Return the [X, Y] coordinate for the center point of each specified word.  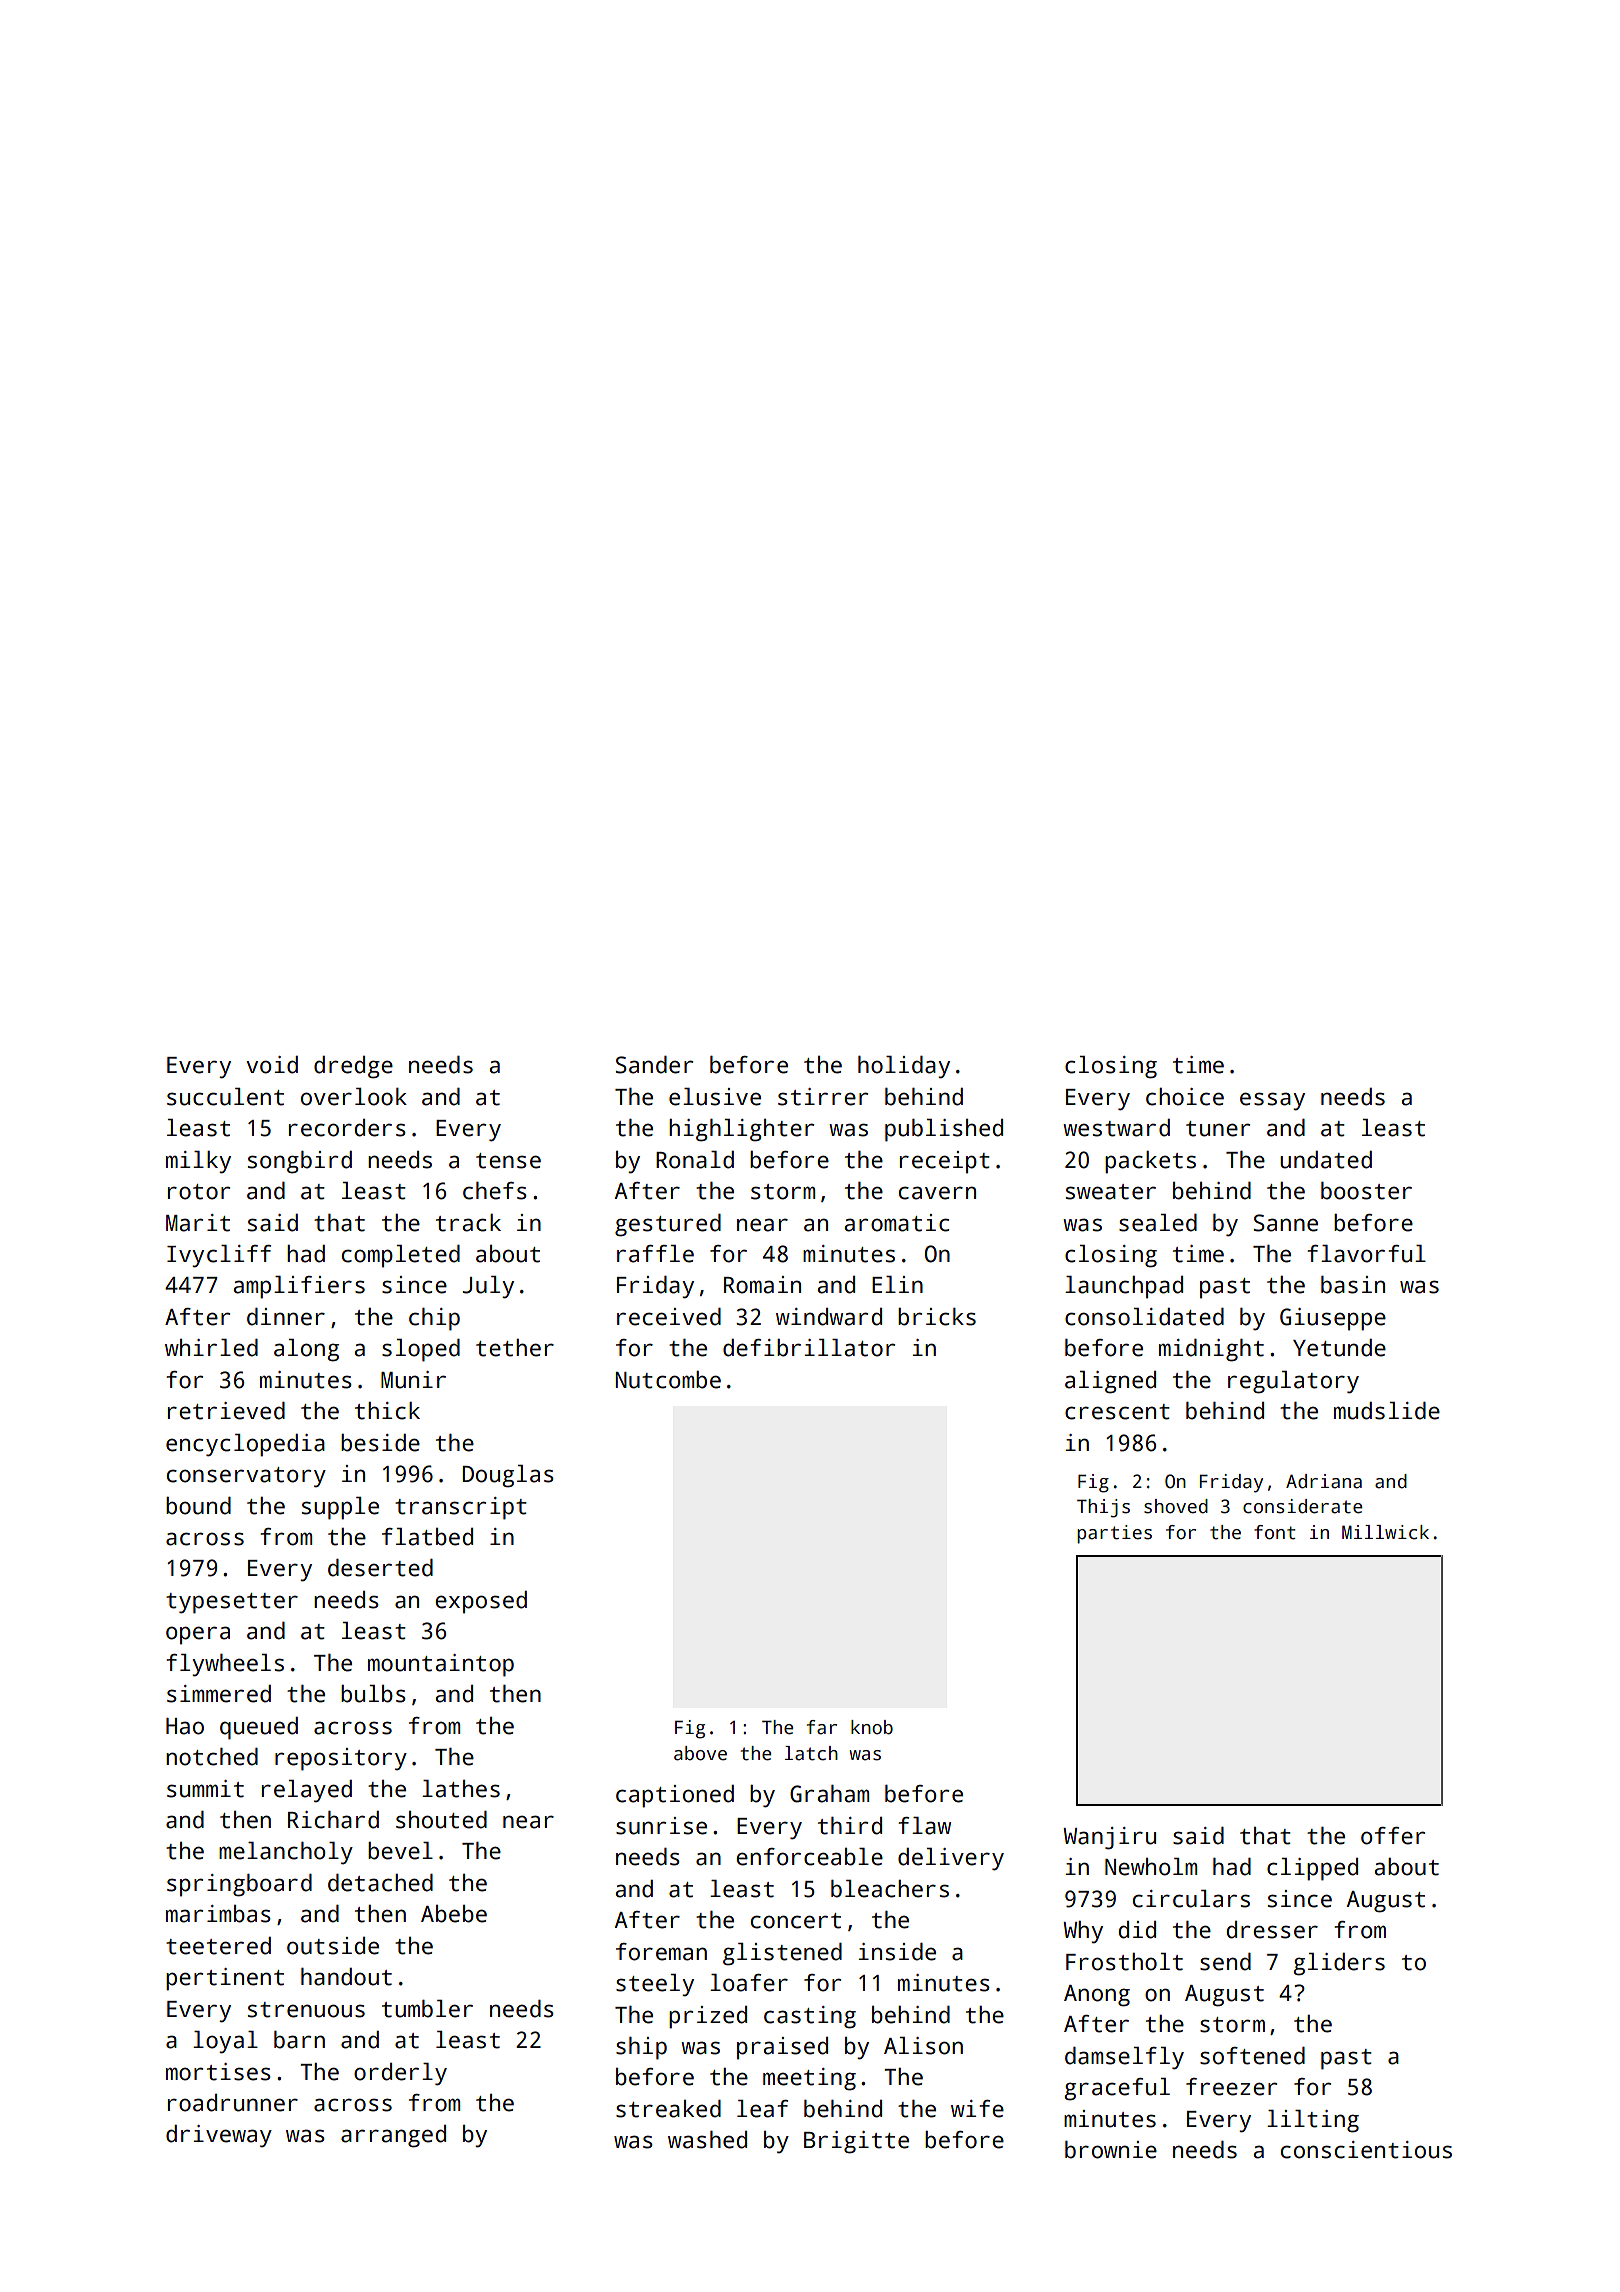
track [468, 1223]
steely [655, 1985]
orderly [400, 2074]
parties [1114, 1534]
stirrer [823, 1097]
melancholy [286, 1853]
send [1225, 1962]
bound [198, 1506]
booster [1366, 1191]
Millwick [1385, 1532]
